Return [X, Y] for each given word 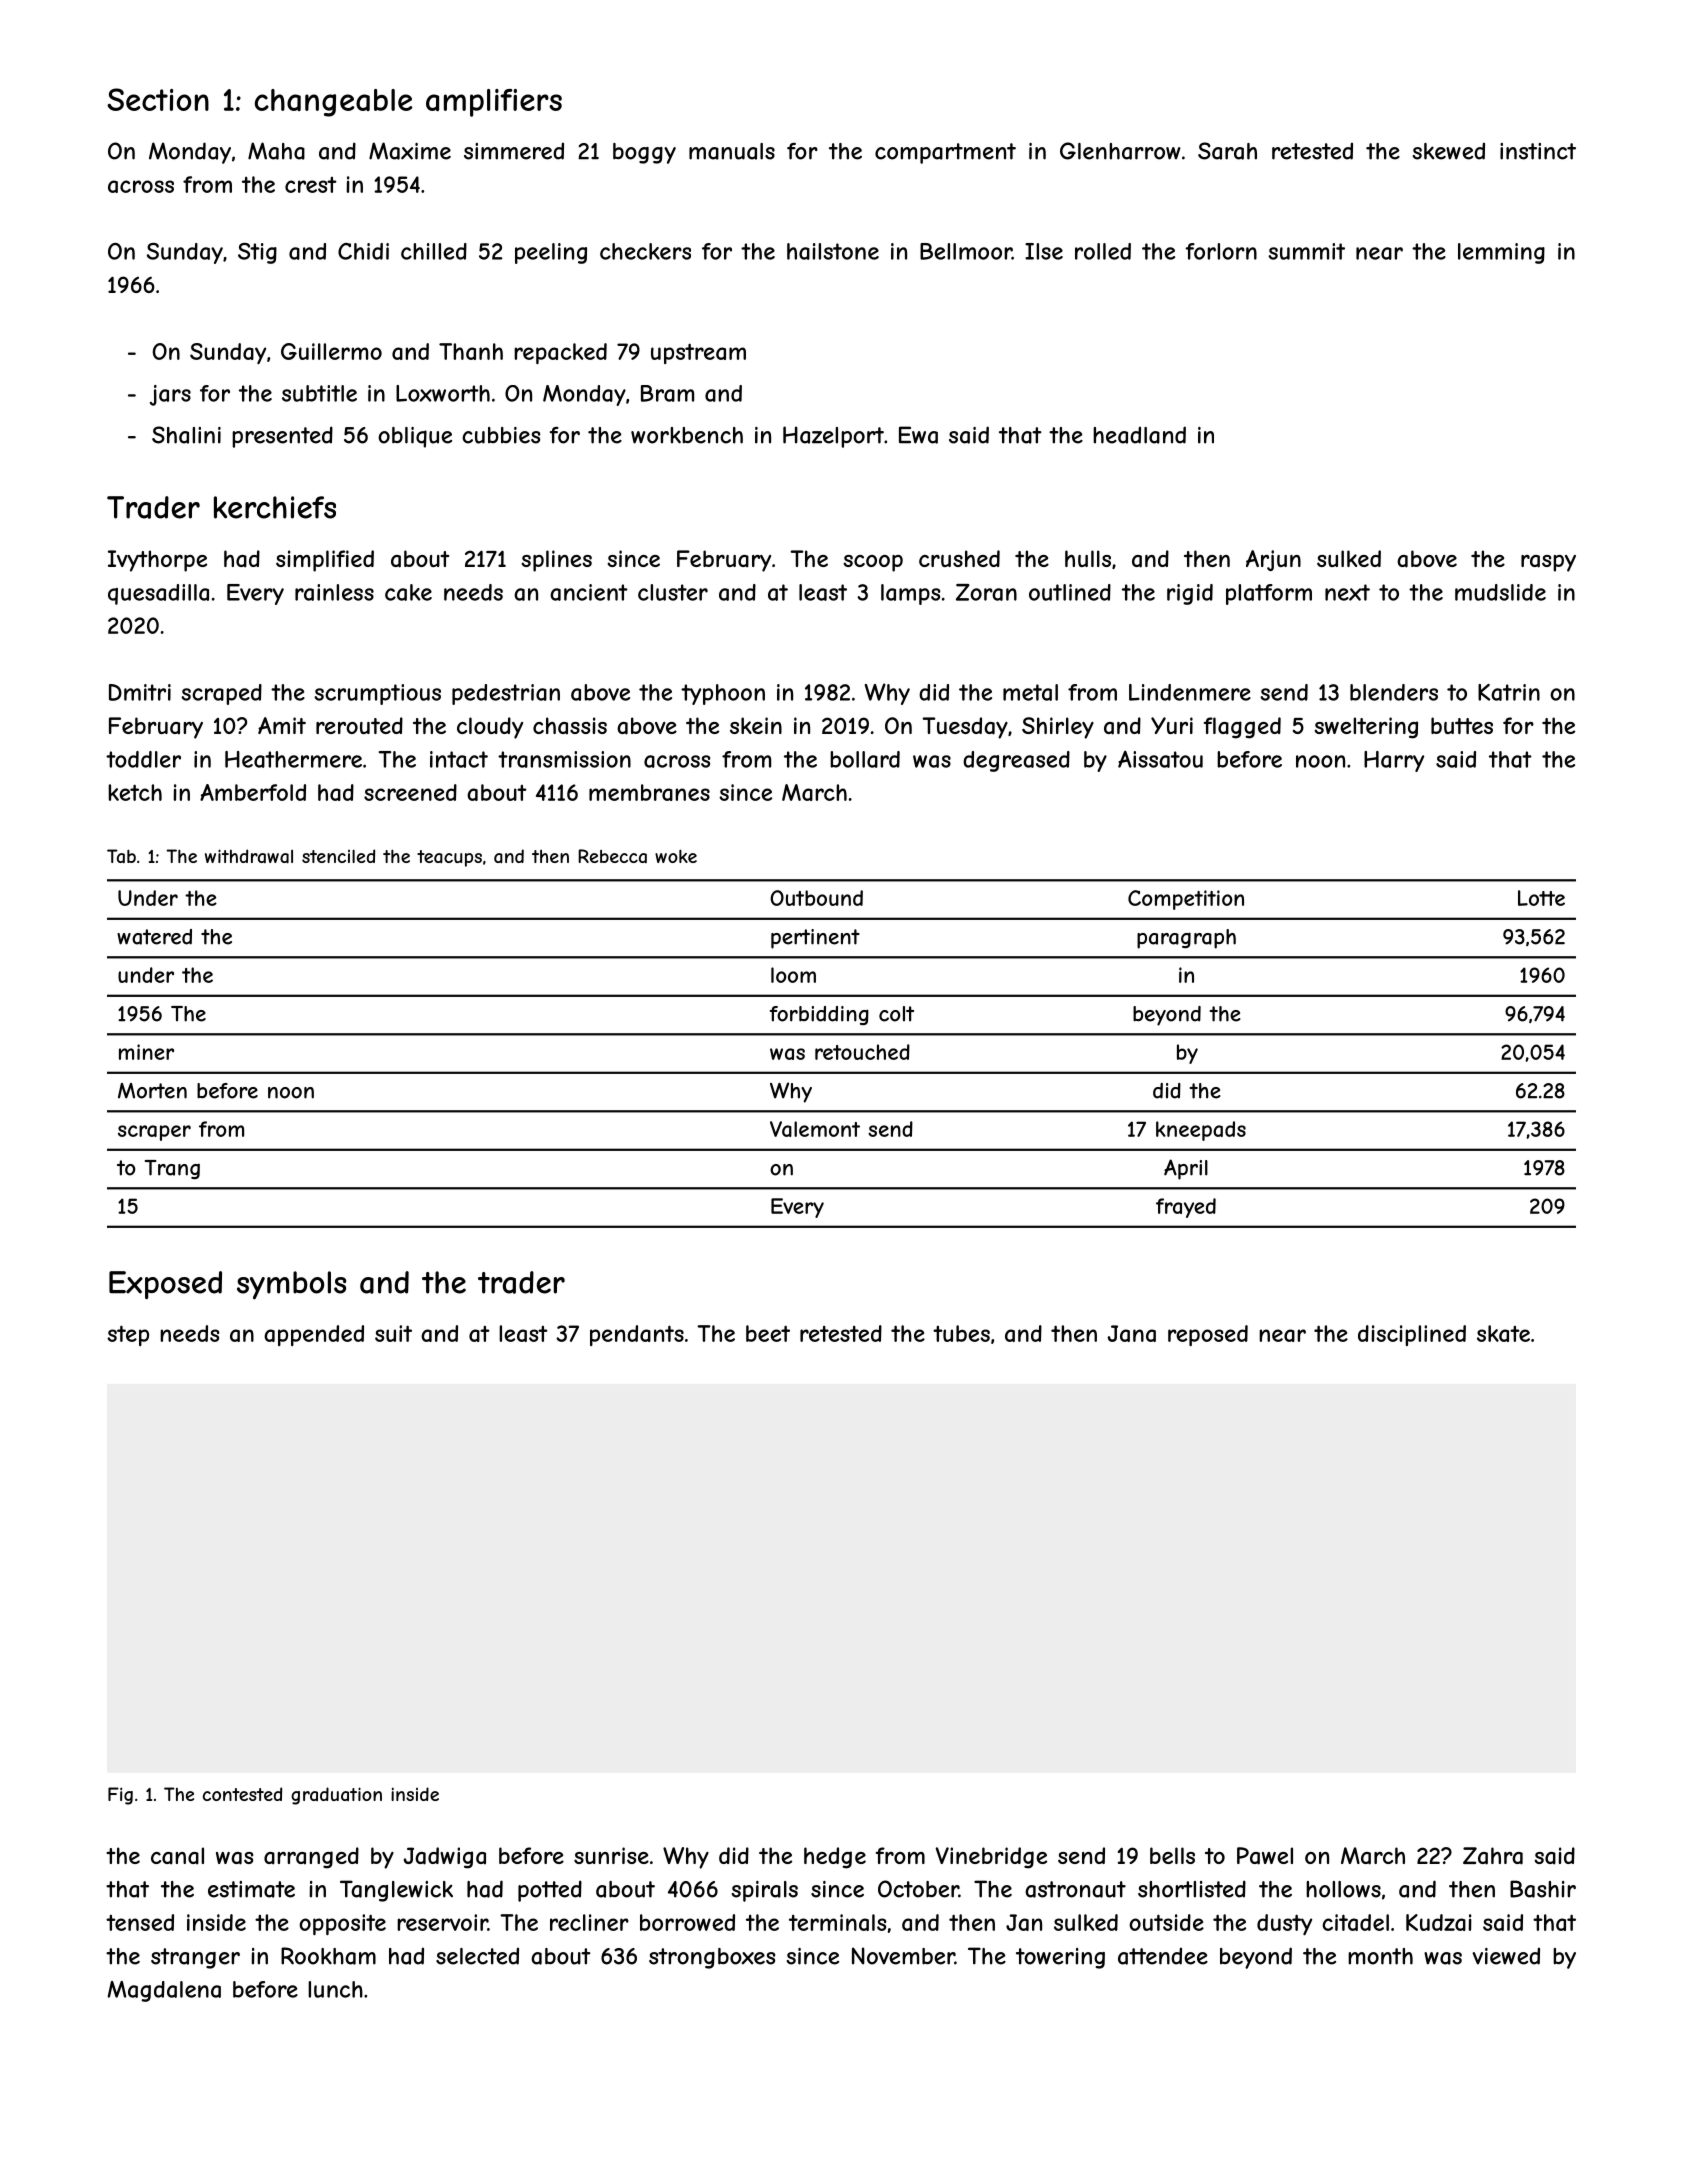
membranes [649, 792]
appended [314, 1335]
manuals [732, 151]
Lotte [1541, 898]
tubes [961, 1333]
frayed [1186, 1208]
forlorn [1221, 251]
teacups [449, 858]
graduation [336, 1796]
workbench [687, 435]
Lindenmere [1190, 692]
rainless [334, 592]
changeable [334, 103]
